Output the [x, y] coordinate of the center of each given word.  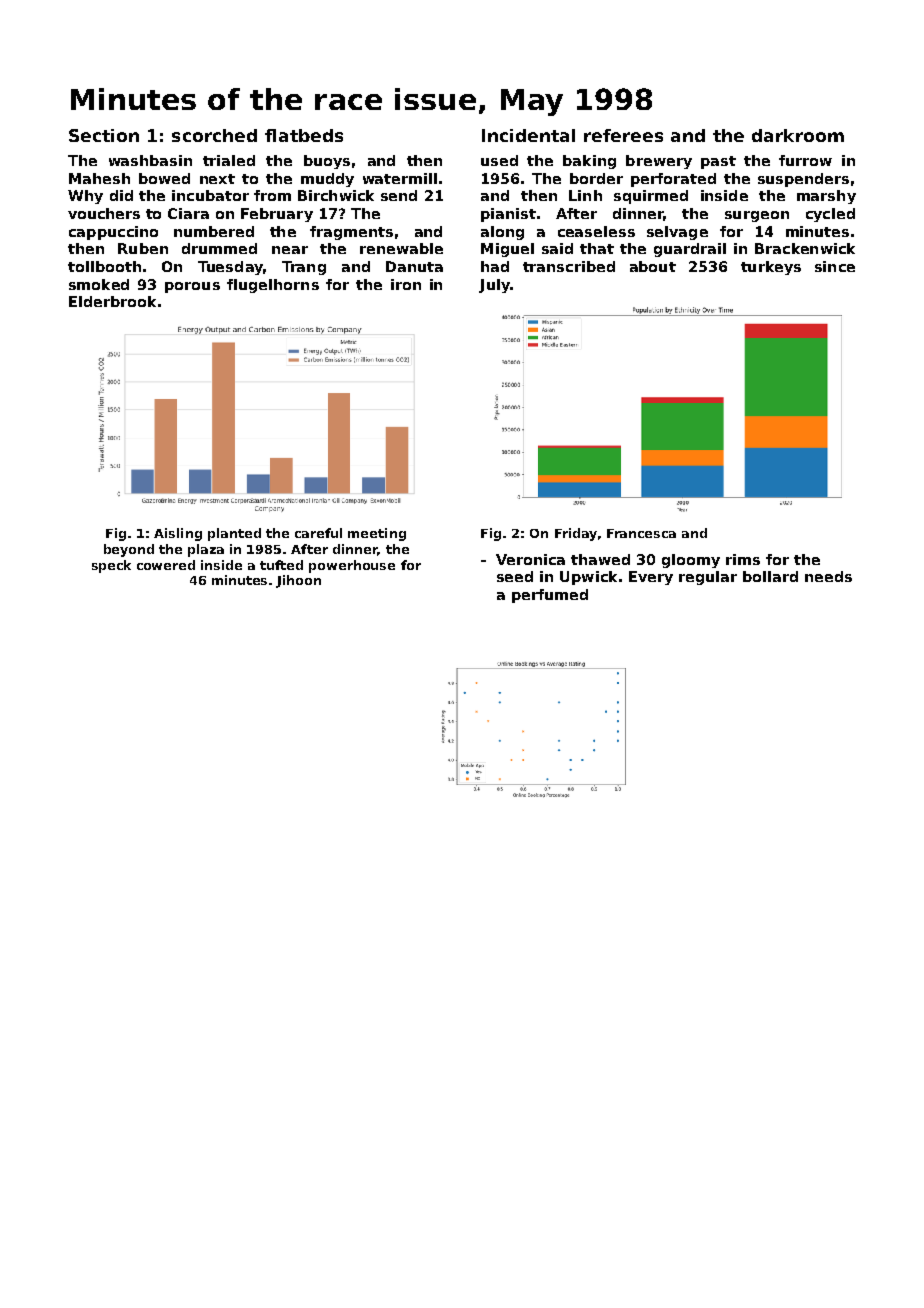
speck [111, 566]
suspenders [803, 180]
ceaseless [596, 231]
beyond [129, 550]
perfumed [550, 596]
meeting [377, 534]
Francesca [641, 533]
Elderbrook [112, 301]
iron [406, 284]
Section [104, 135]
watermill [400, 178]
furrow [805, 160]
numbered [214, 231]
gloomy [691, 561]
